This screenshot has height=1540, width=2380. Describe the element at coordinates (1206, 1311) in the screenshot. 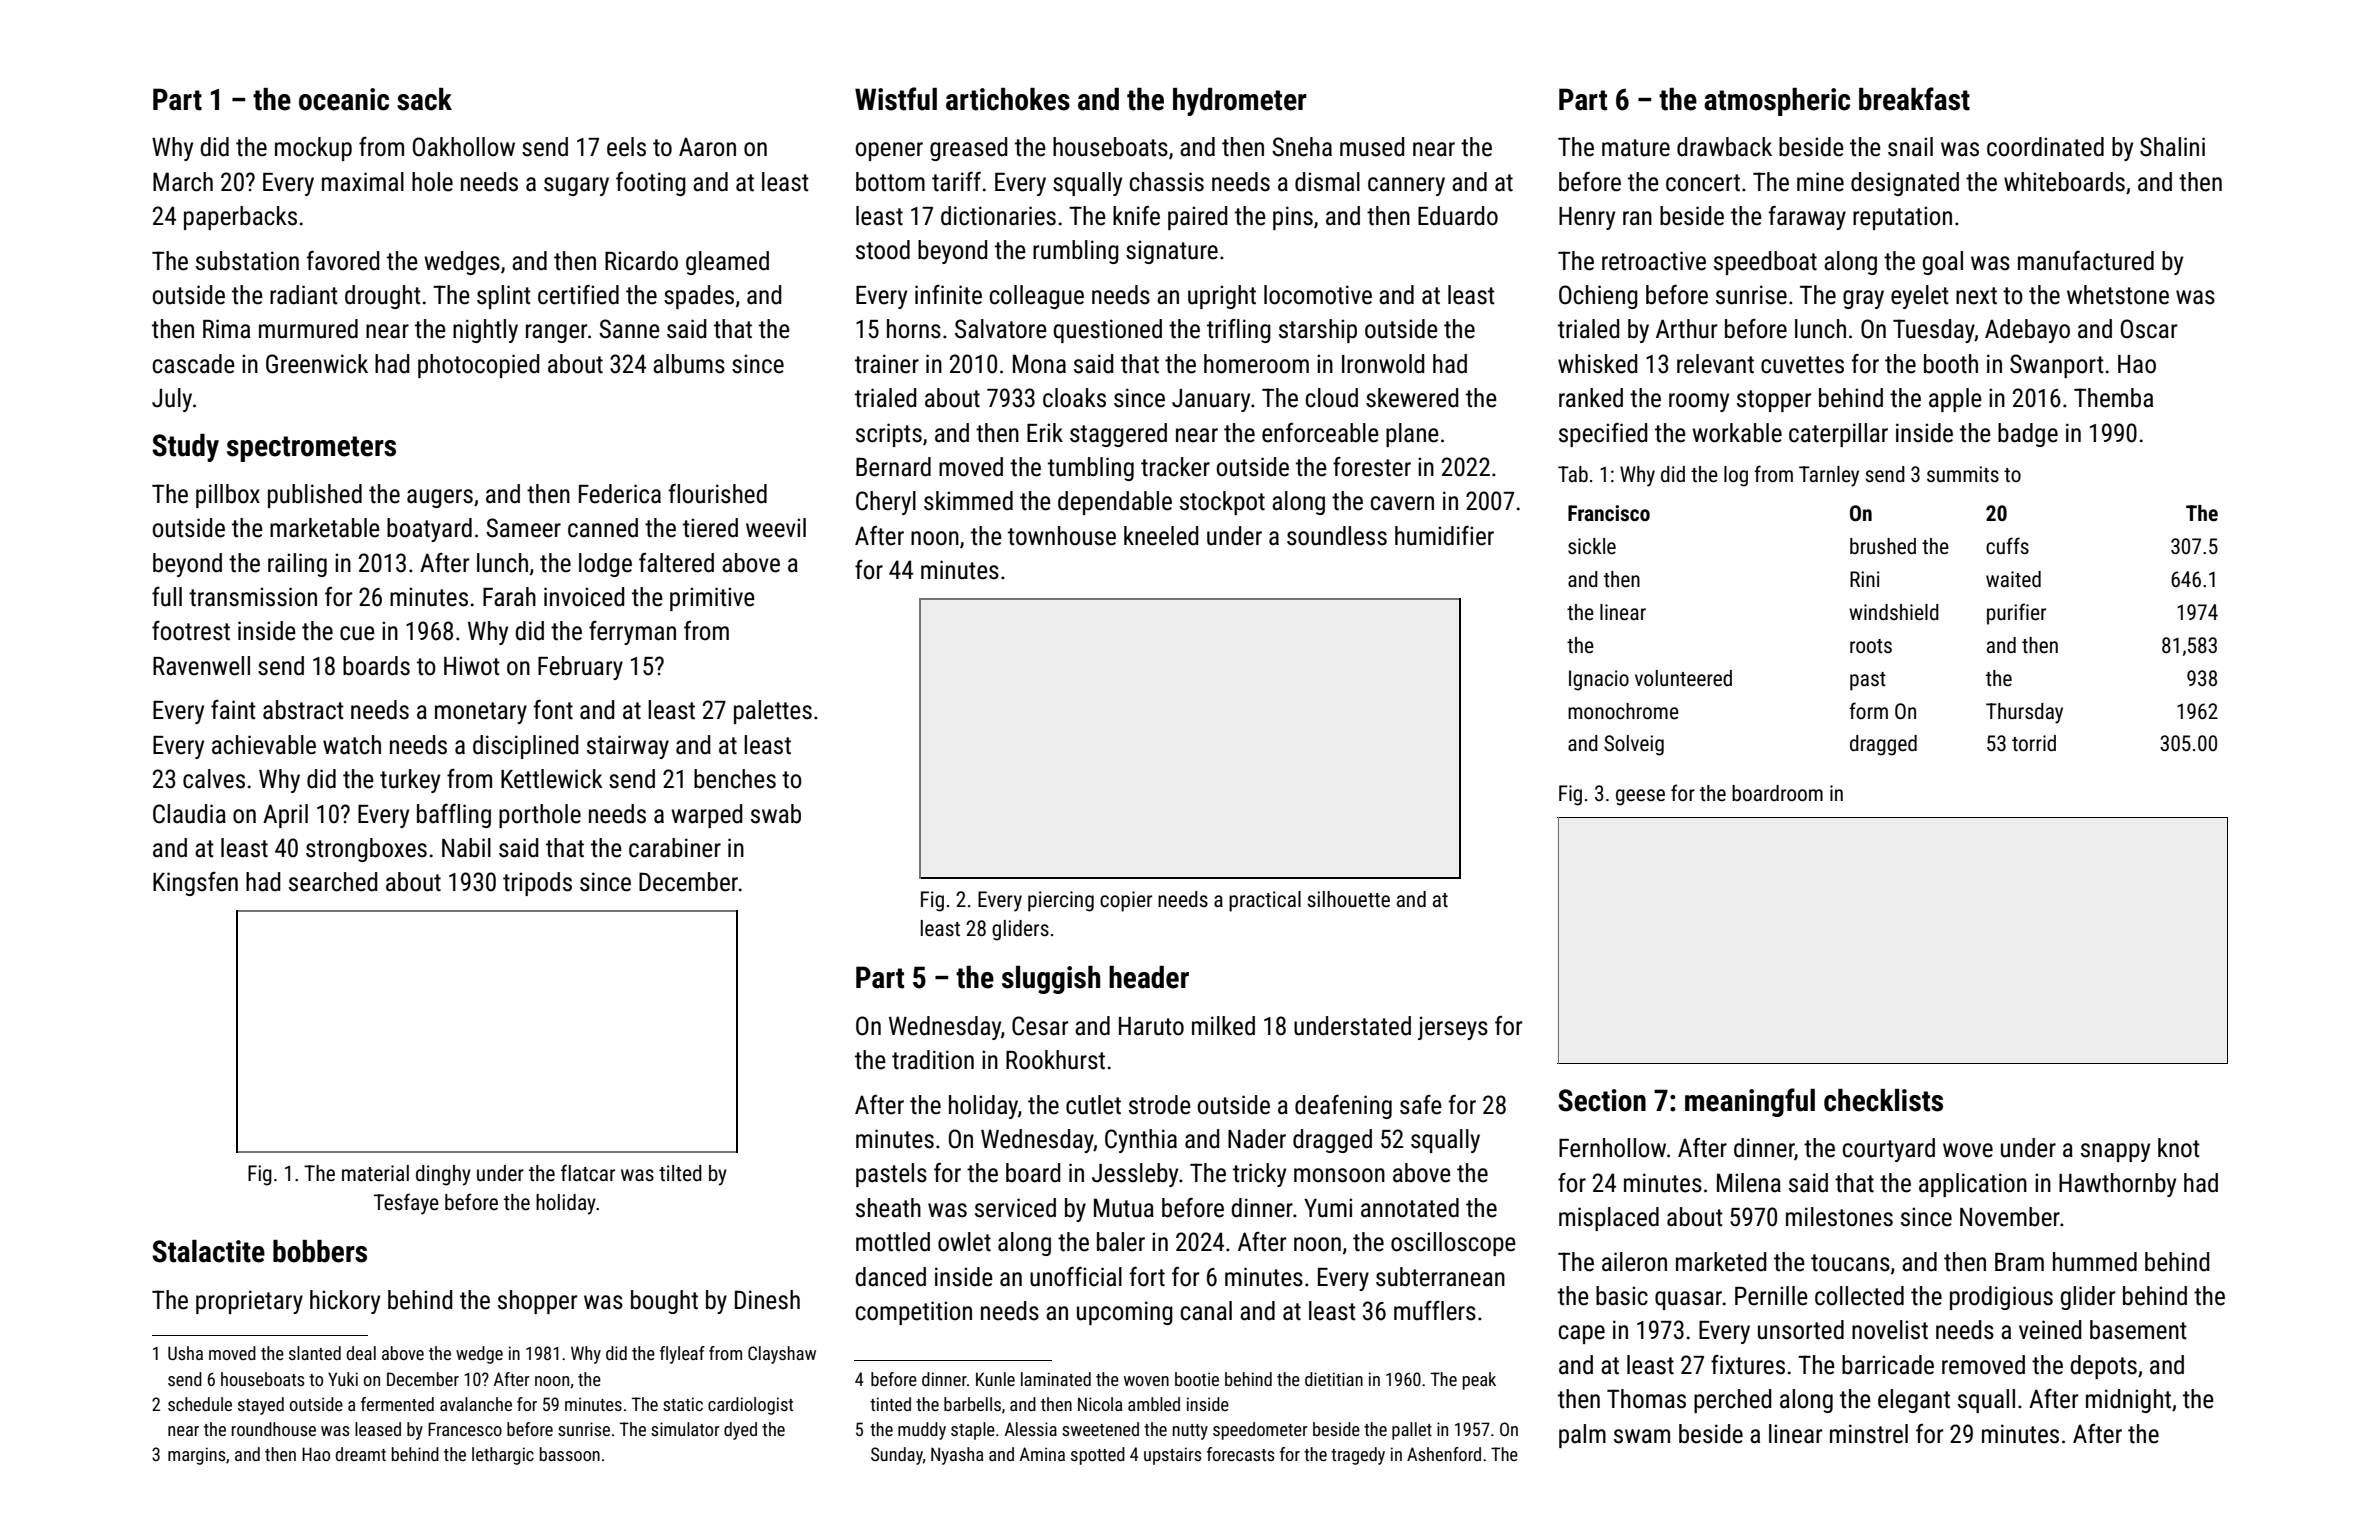

I see `canal` at that location.
